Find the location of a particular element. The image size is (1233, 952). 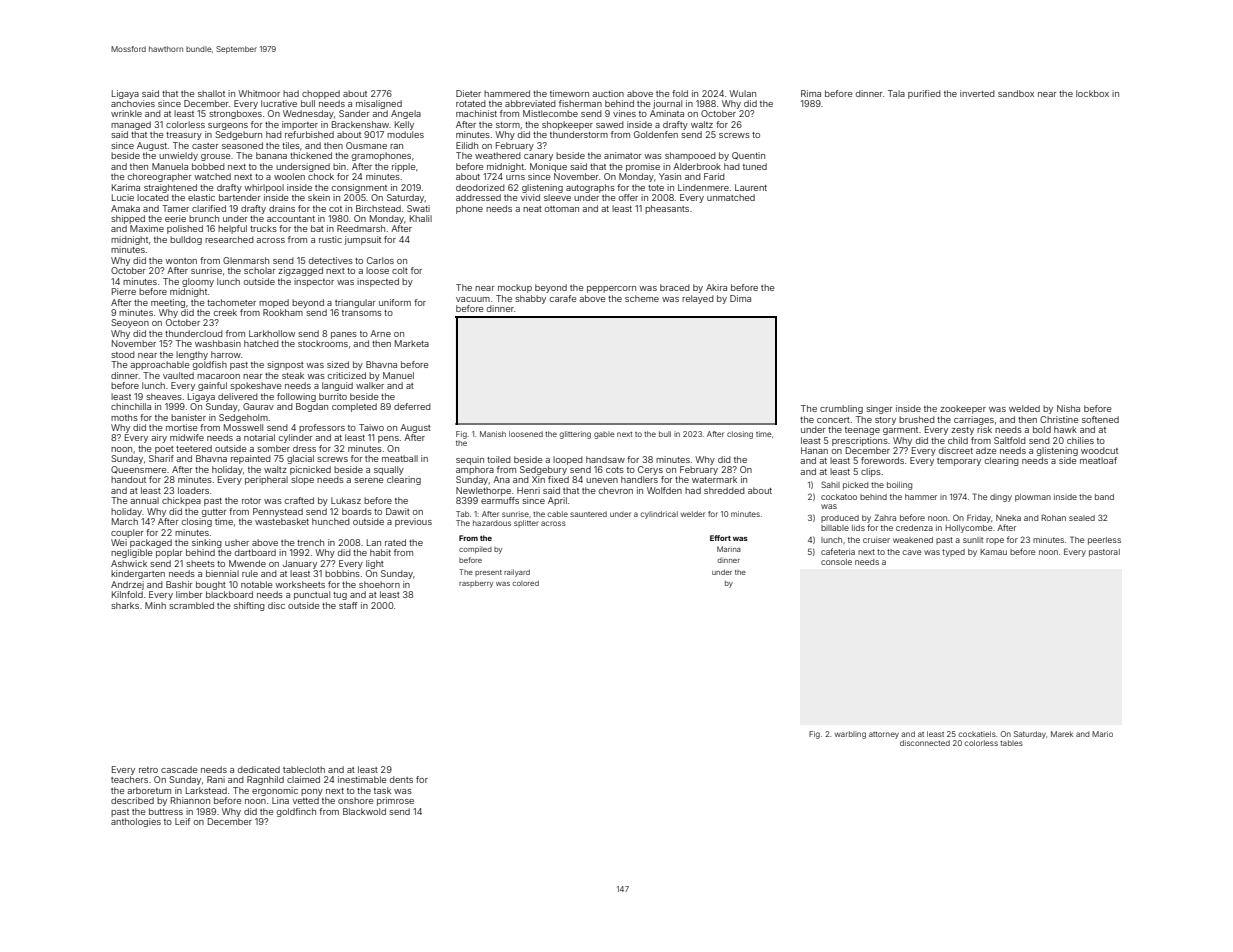

Manish is located at coordinates (493, 434).
